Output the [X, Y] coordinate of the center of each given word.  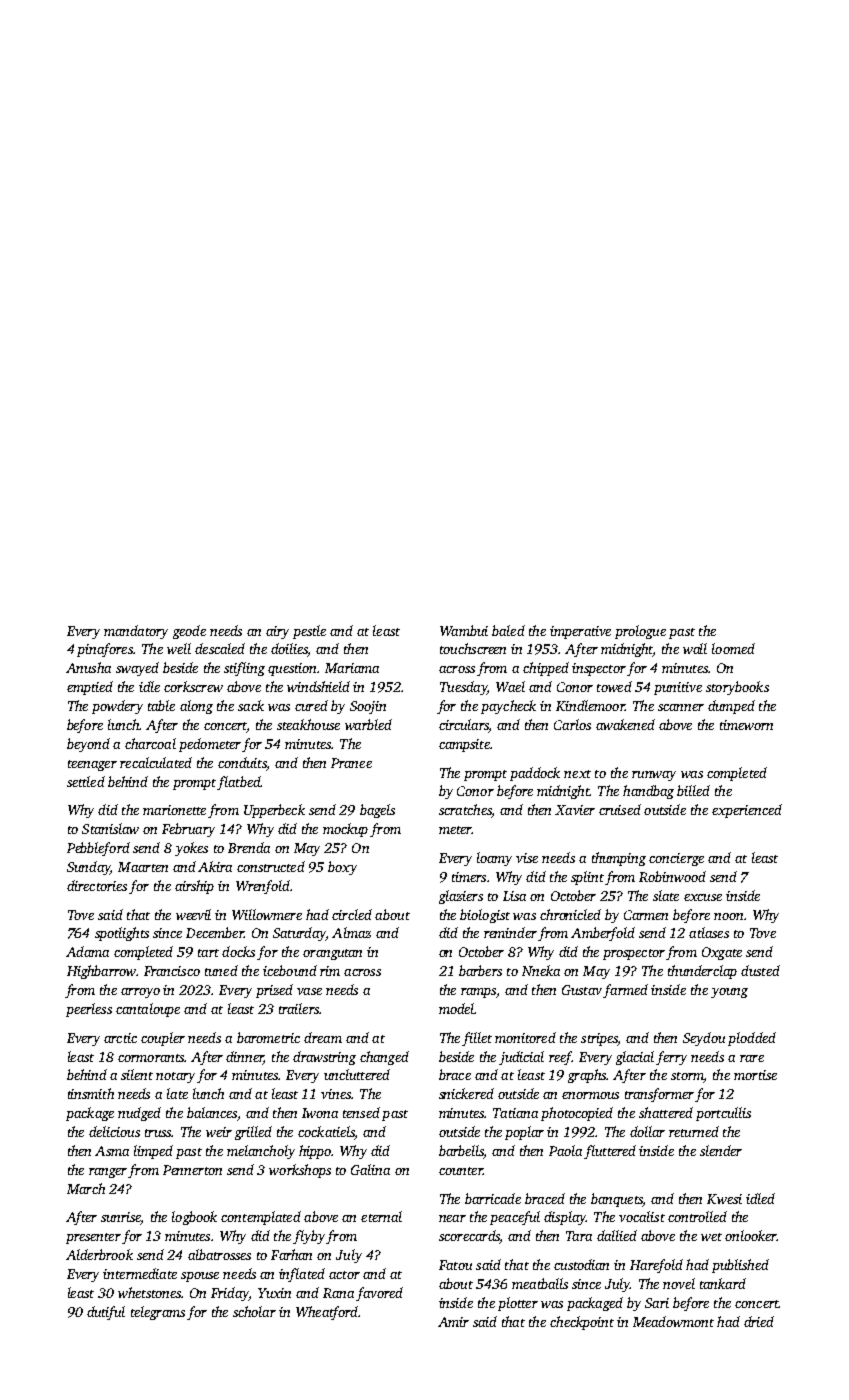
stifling [244, 669]
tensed [361, 1112]
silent [137, 1074]
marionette [174, 810]
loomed [733, 648]
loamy [494, 859]
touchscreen [473, 648]
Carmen [646, 915]
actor [344, 1275]
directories [97, 885]
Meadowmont [673, 1321]
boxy [342, 868]
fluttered [610, 1152]
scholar [254, 1311]
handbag [648, 792]
